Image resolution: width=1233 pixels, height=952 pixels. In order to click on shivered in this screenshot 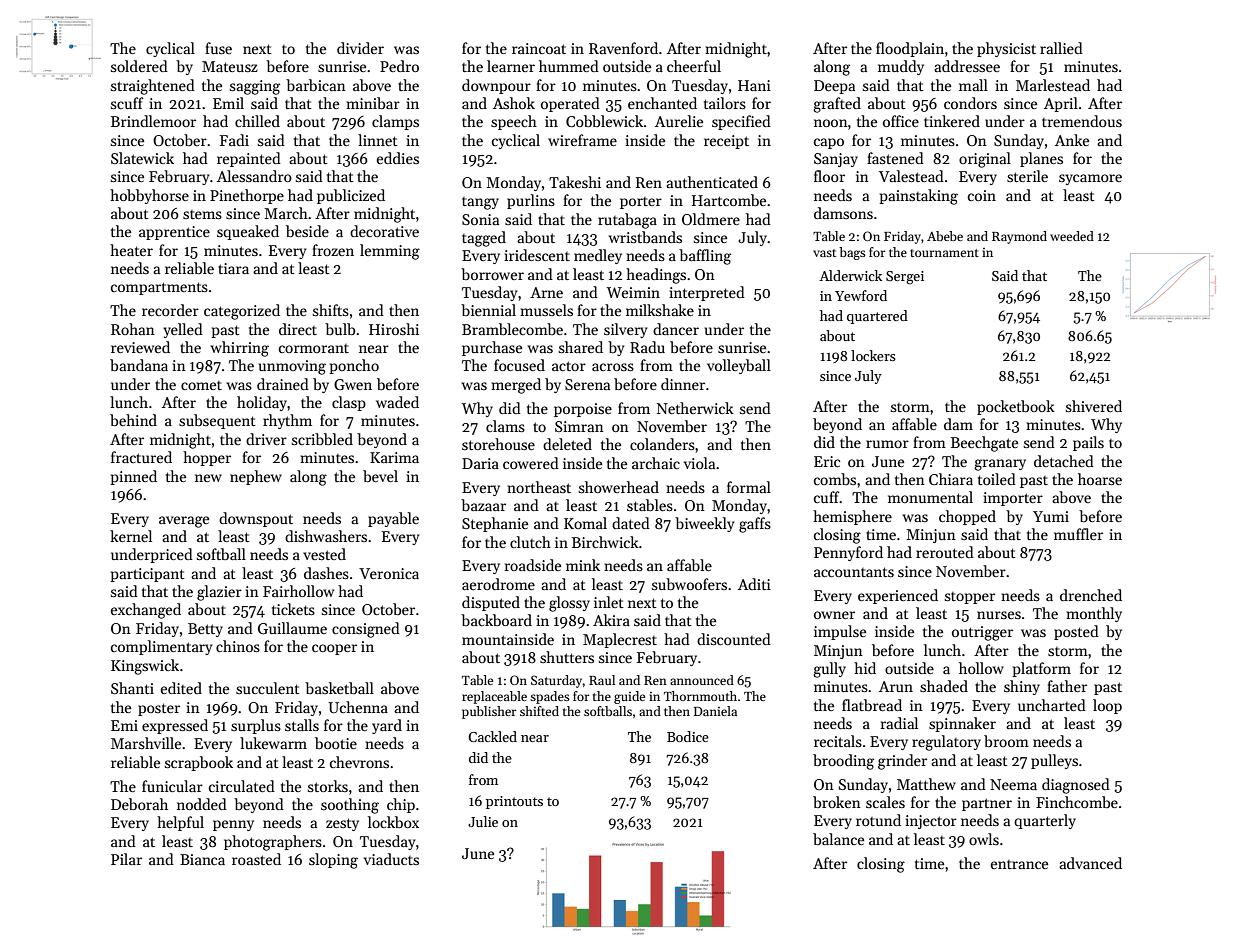, I will do `click(1094, 406)`.
